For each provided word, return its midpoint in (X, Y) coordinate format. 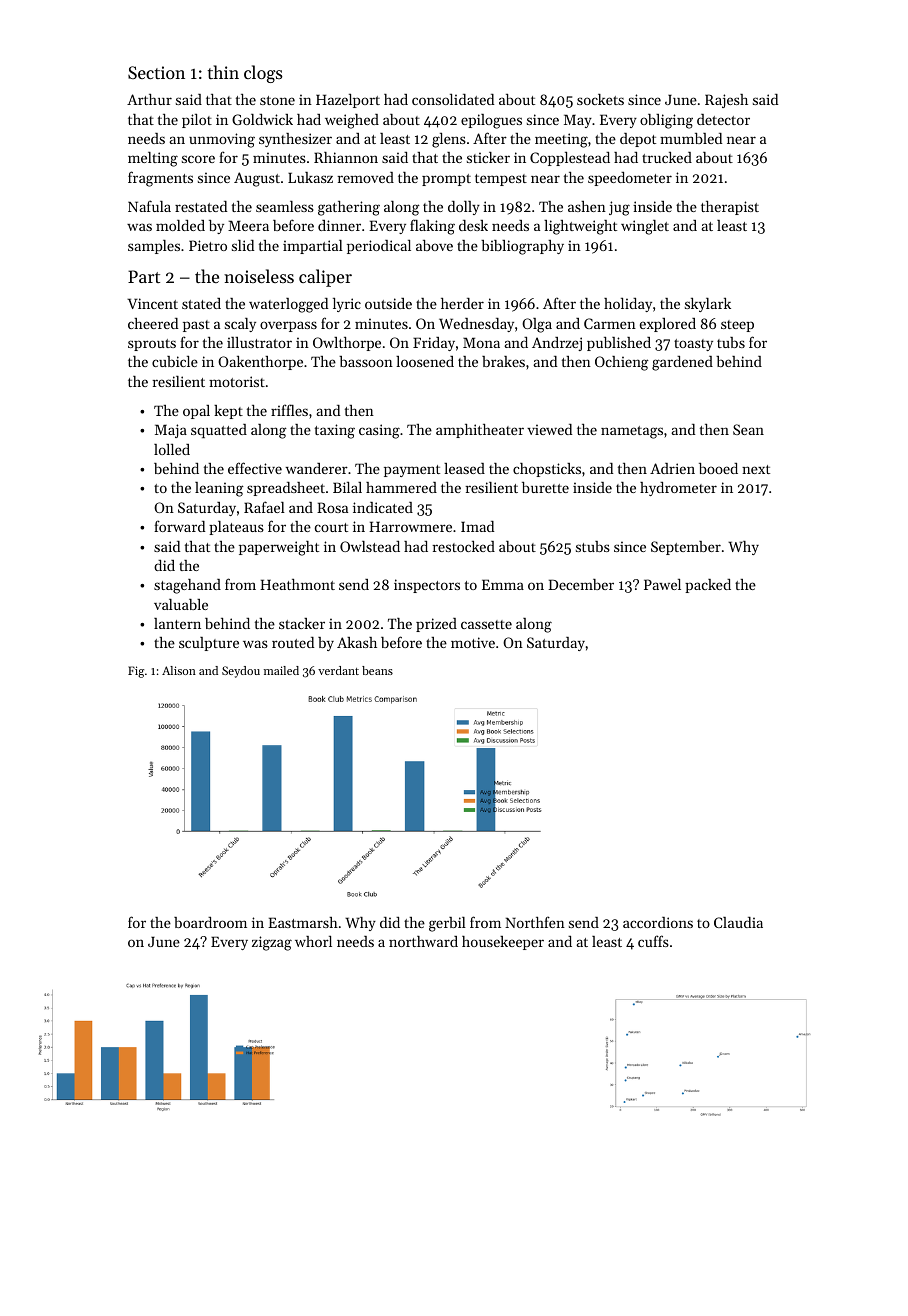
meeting (561, 140)
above (434, 245)
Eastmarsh (303, 922)
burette (545, 487)
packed (708, 586)
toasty (693, 345)
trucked (667, 157)
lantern (177, 623)
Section (156, 72)
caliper (325, 278)
